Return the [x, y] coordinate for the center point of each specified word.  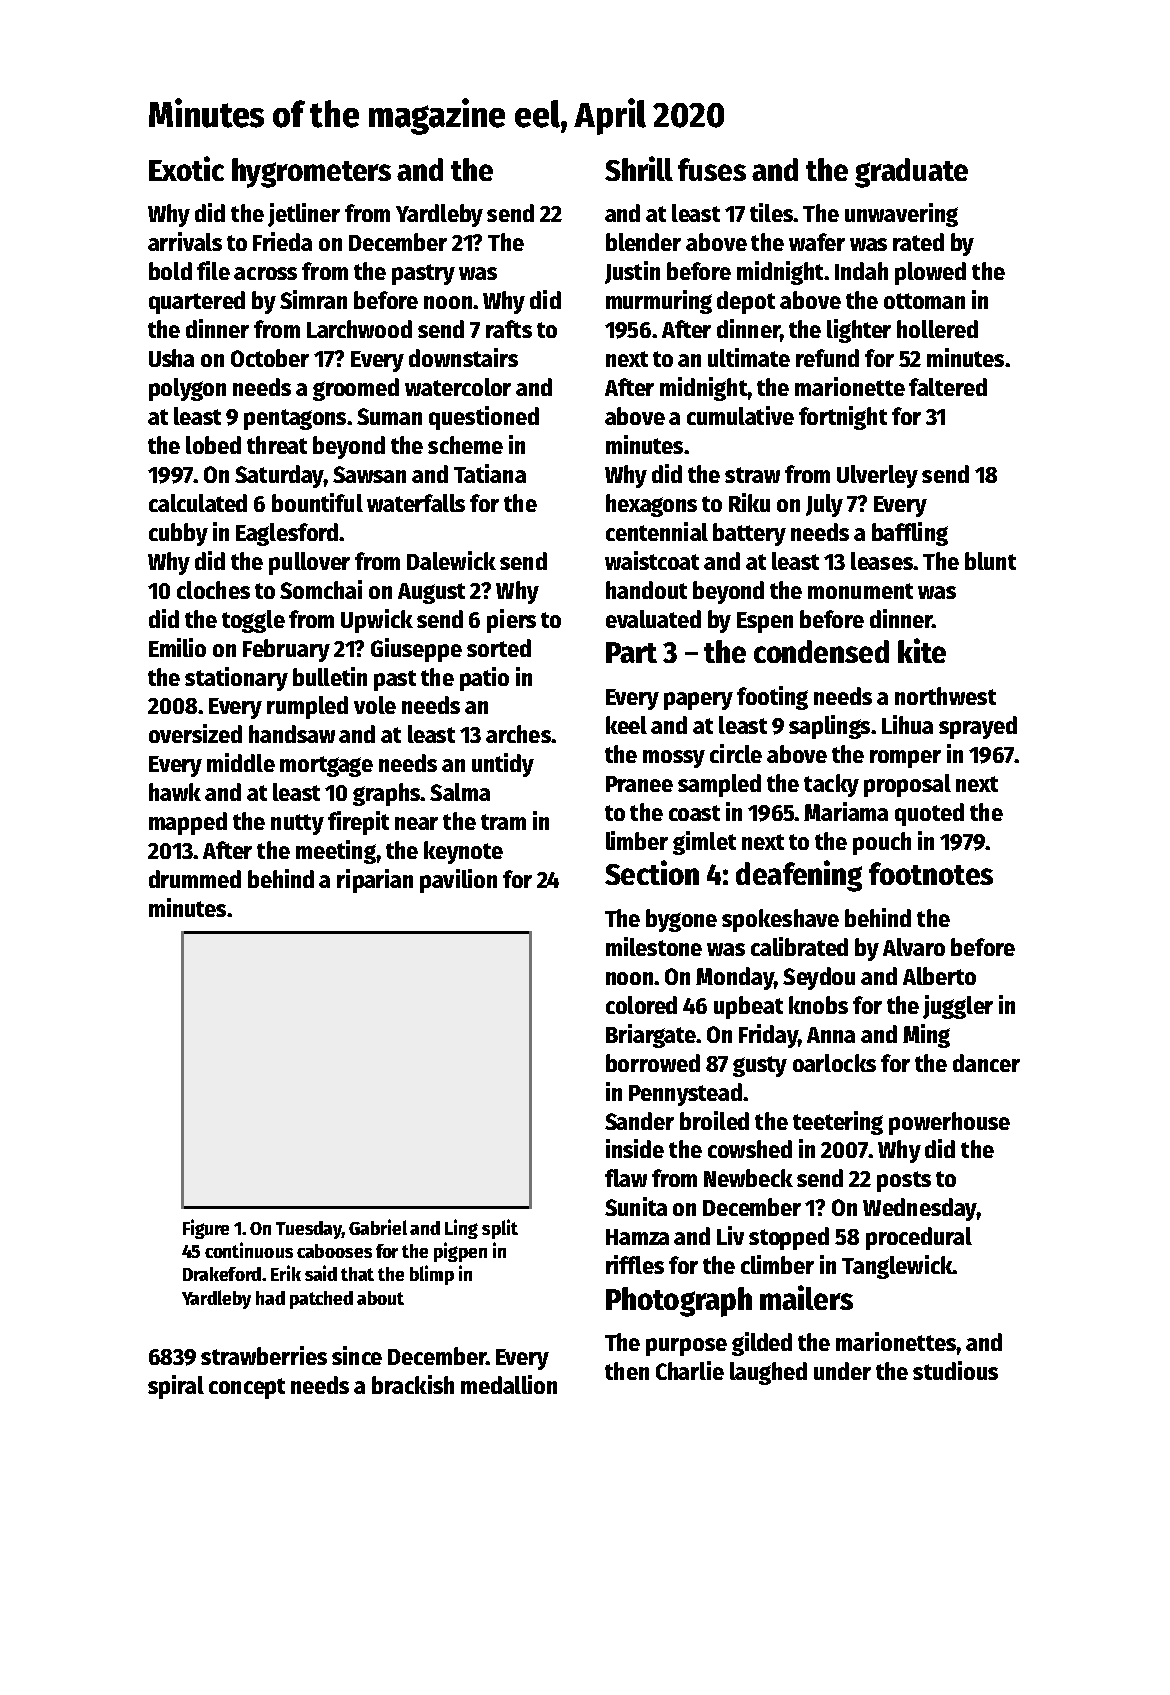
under [842, 1371]
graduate [911, 173]
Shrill [639, 168]
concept [247, 1388]
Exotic [186, 168]
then [627, 1371]
